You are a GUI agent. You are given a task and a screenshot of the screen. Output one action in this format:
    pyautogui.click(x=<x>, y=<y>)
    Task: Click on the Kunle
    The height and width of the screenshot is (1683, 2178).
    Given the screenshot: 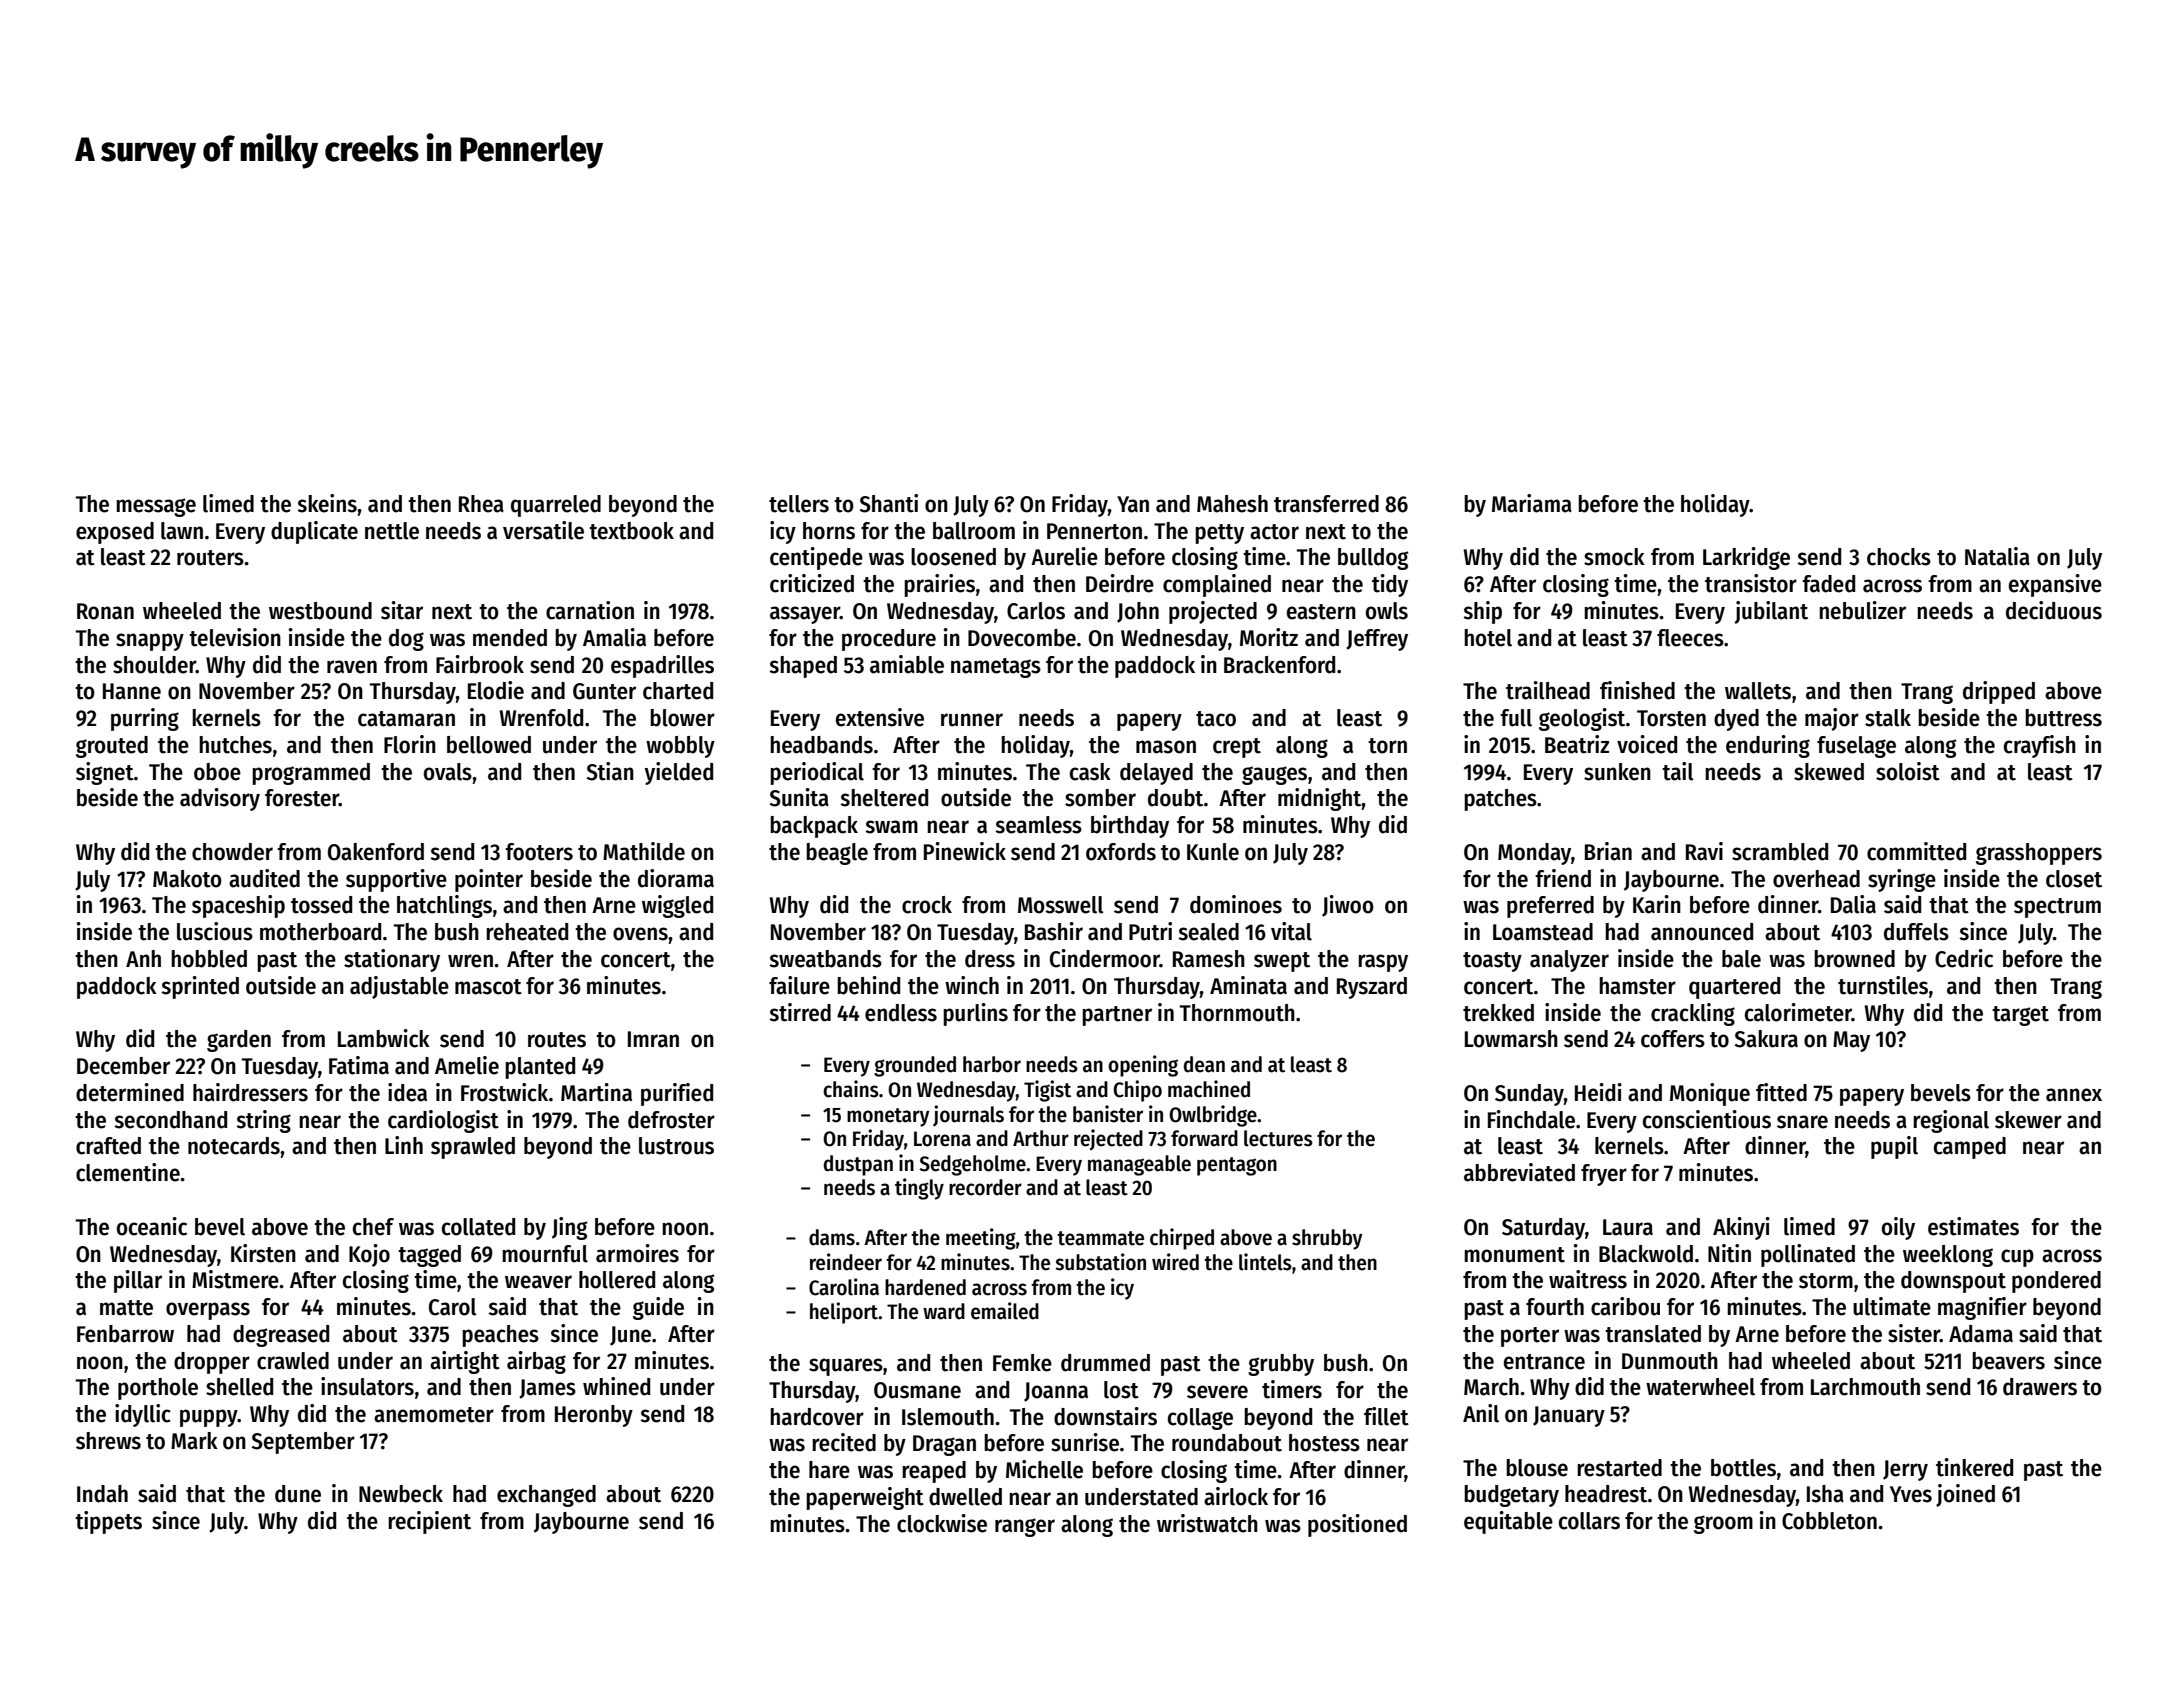 What is the action you would take?
    pyautogui.click(x=1213, y=852)
